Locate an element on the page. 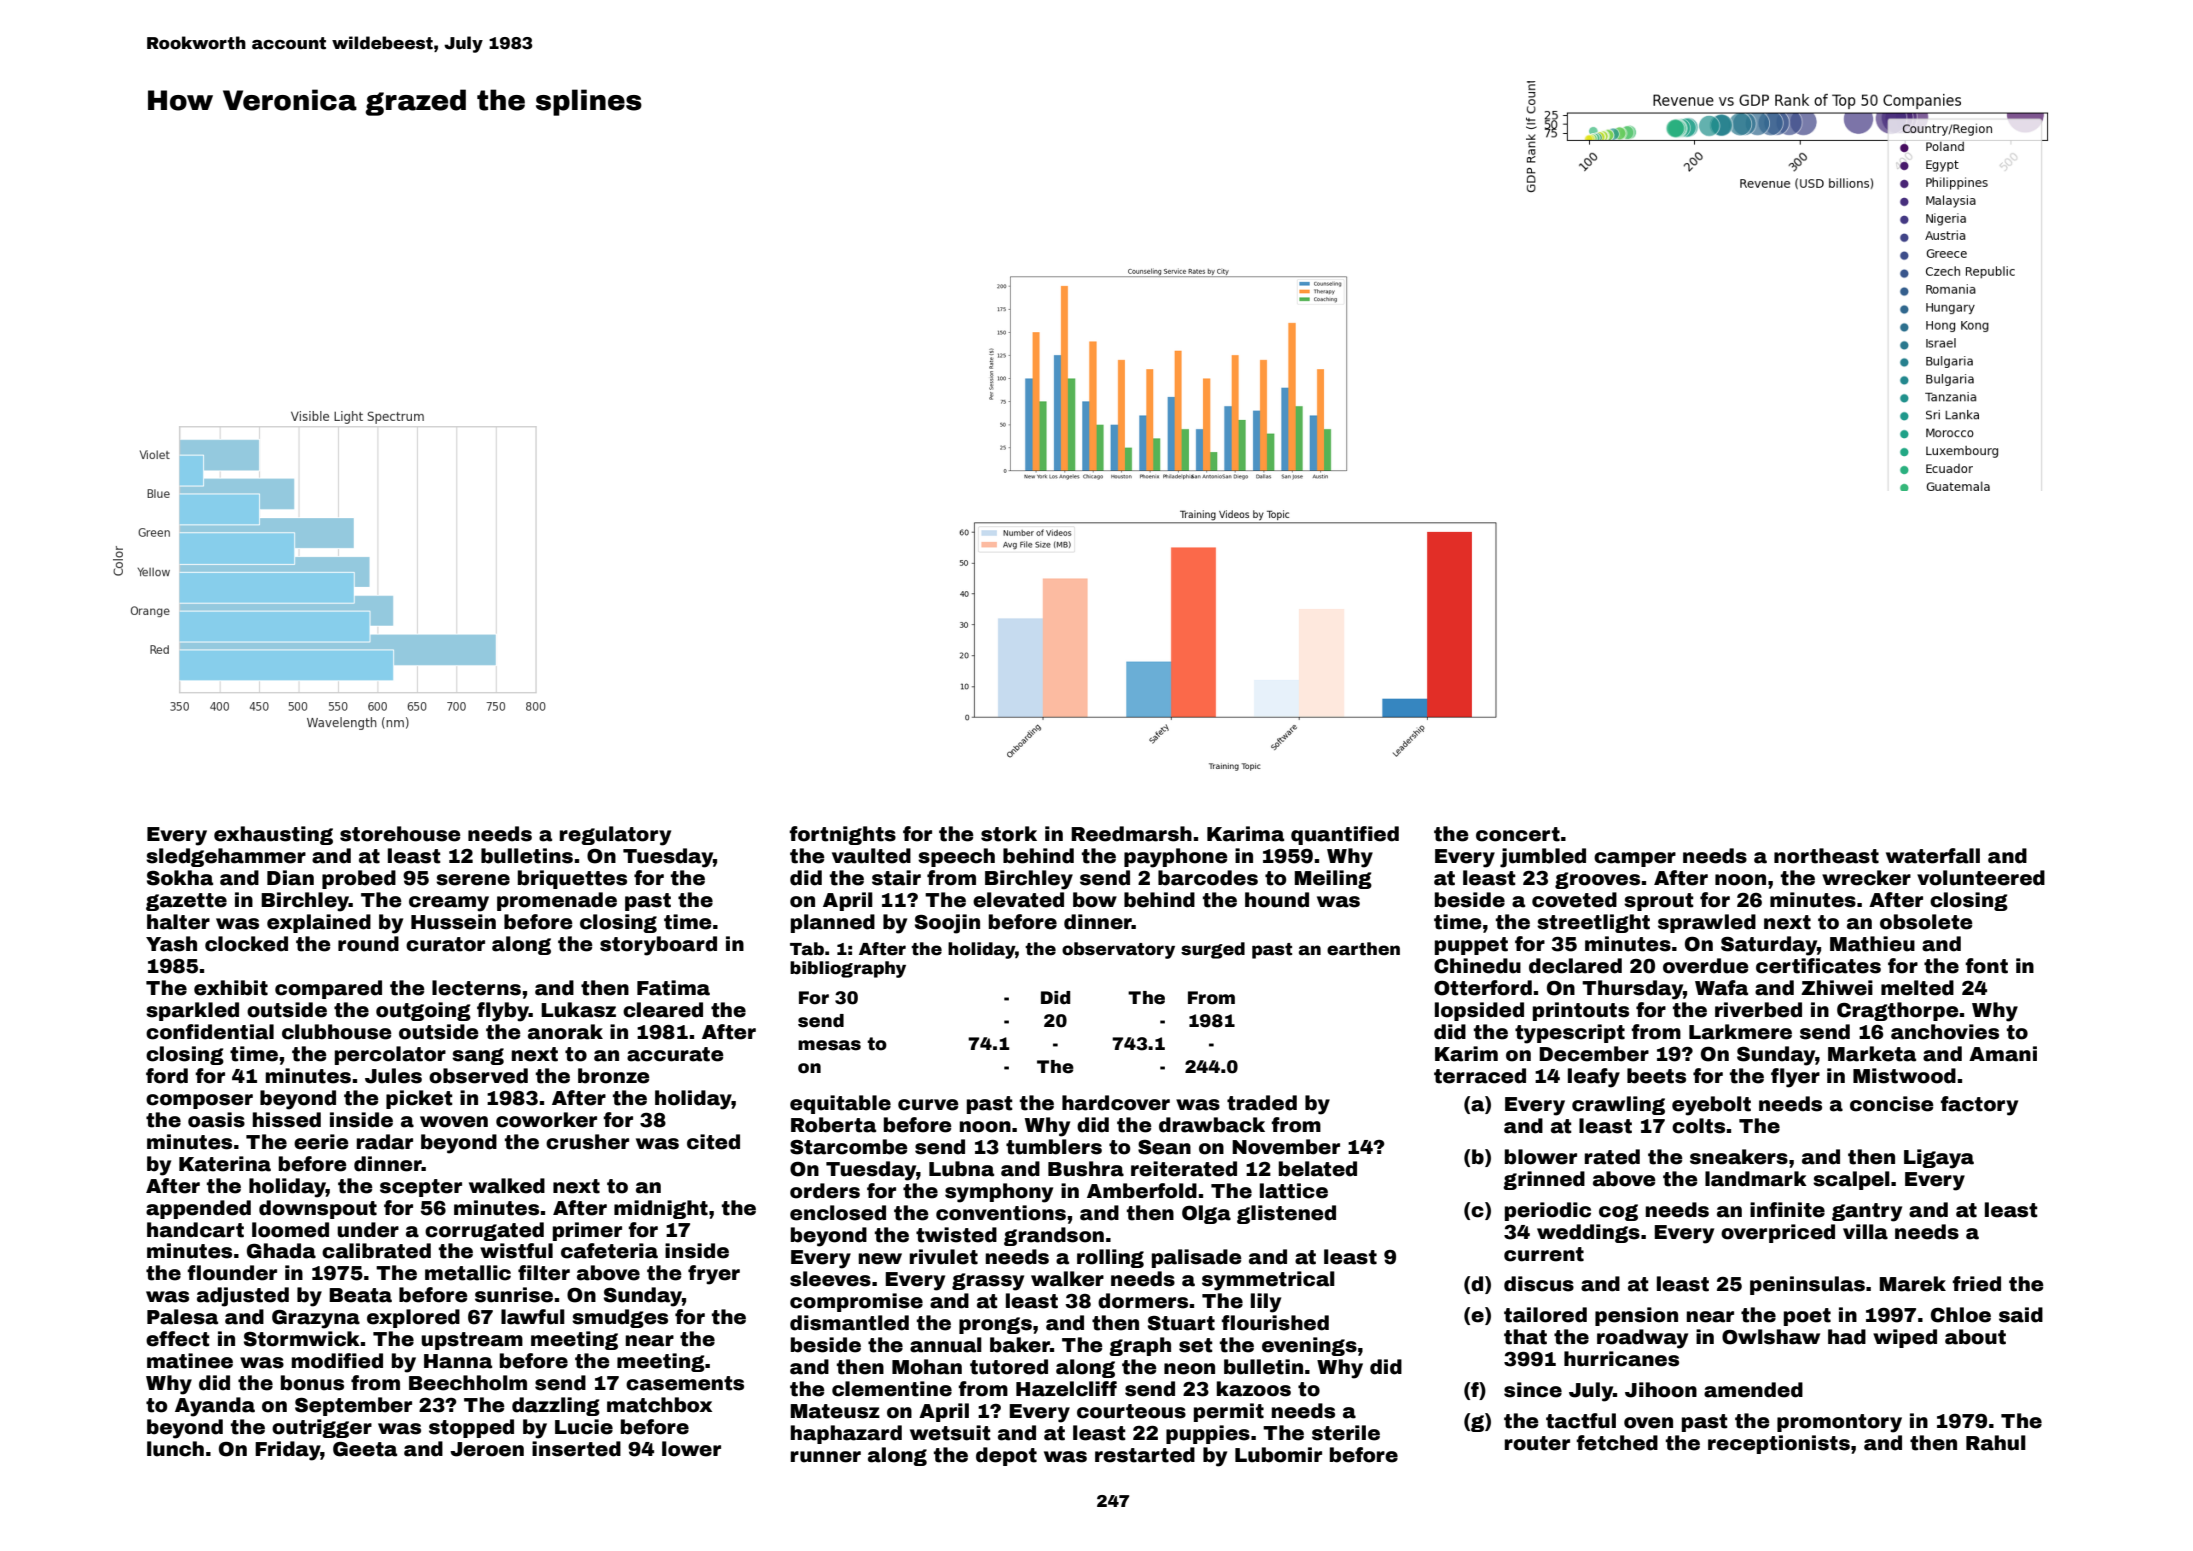  sprout is located at coordinates (1659, 902).
